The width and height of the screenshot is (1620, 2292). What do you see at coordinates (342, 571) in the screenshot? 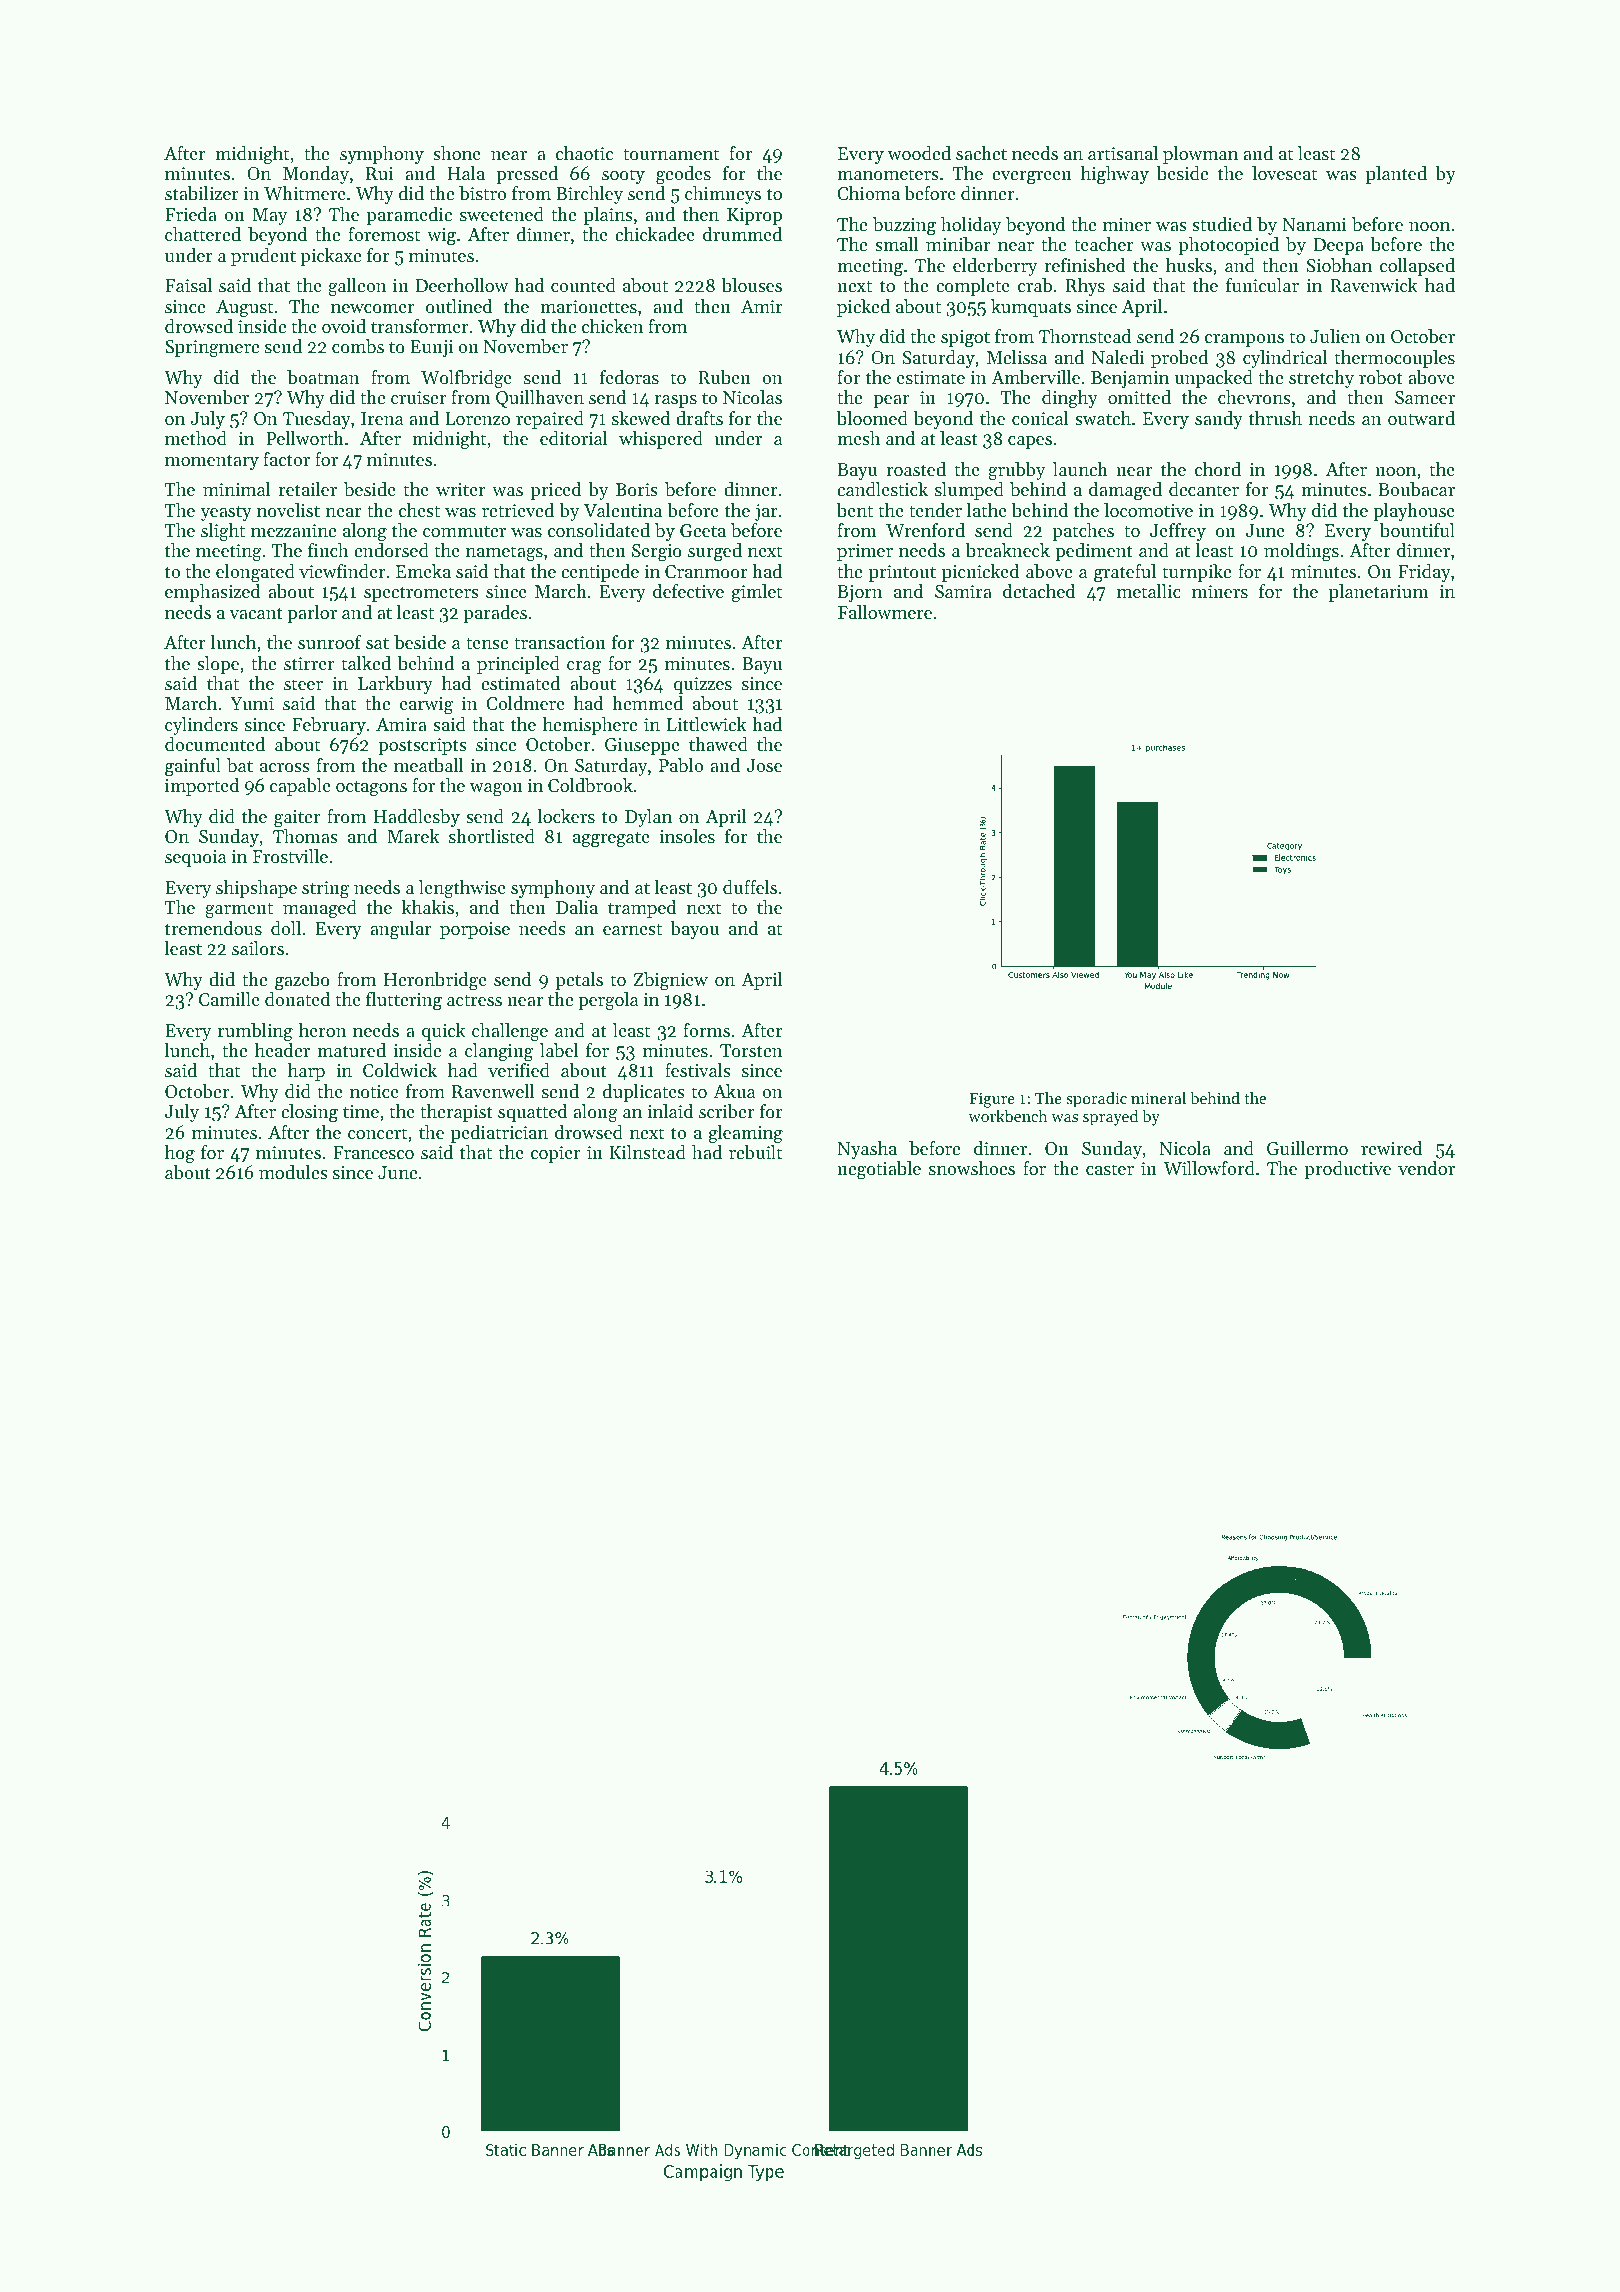
I see `viewfinder` at bounding box center [342, 571].
